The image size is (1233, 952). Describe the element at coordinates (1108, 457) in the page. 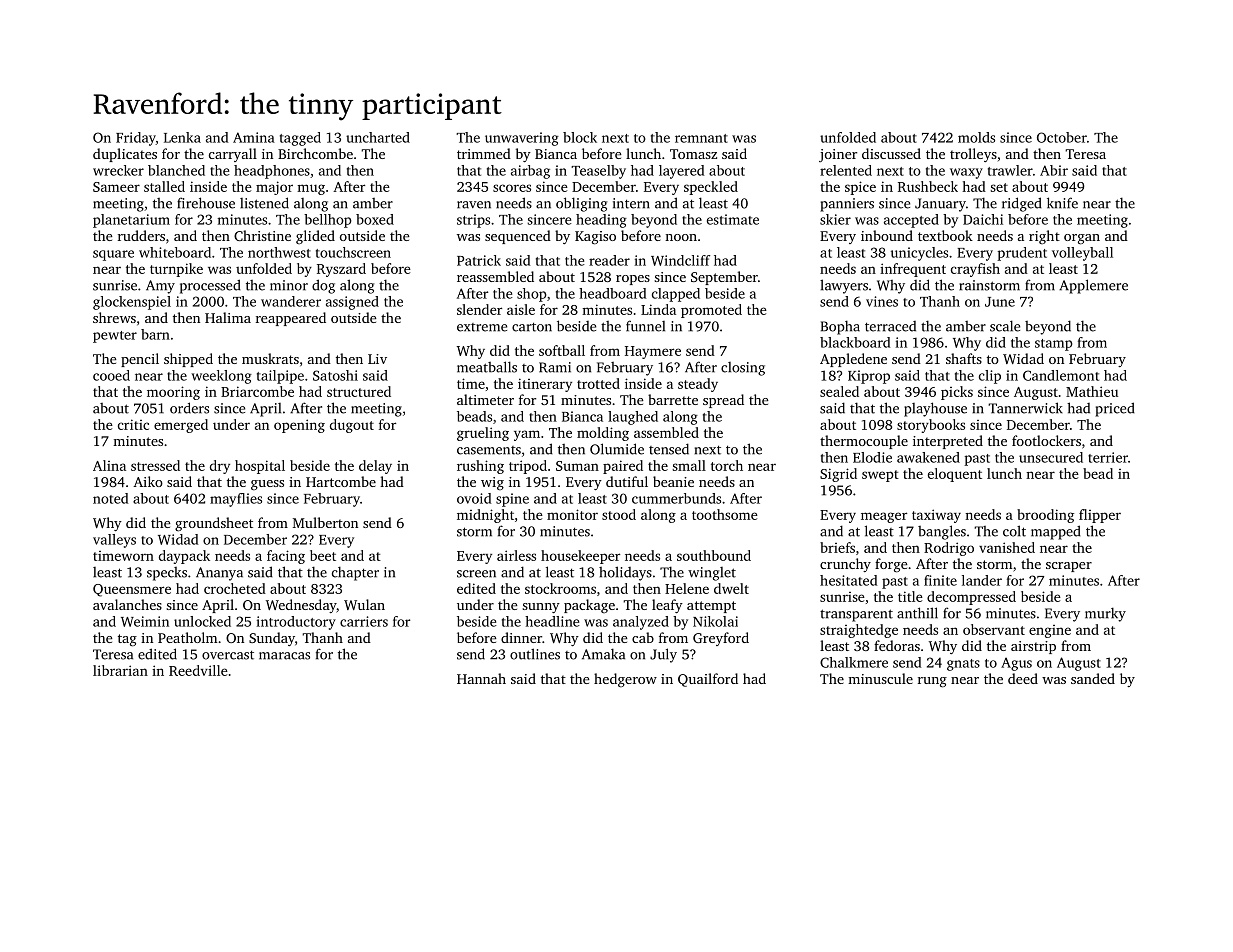

I see `terrier` at that location.
